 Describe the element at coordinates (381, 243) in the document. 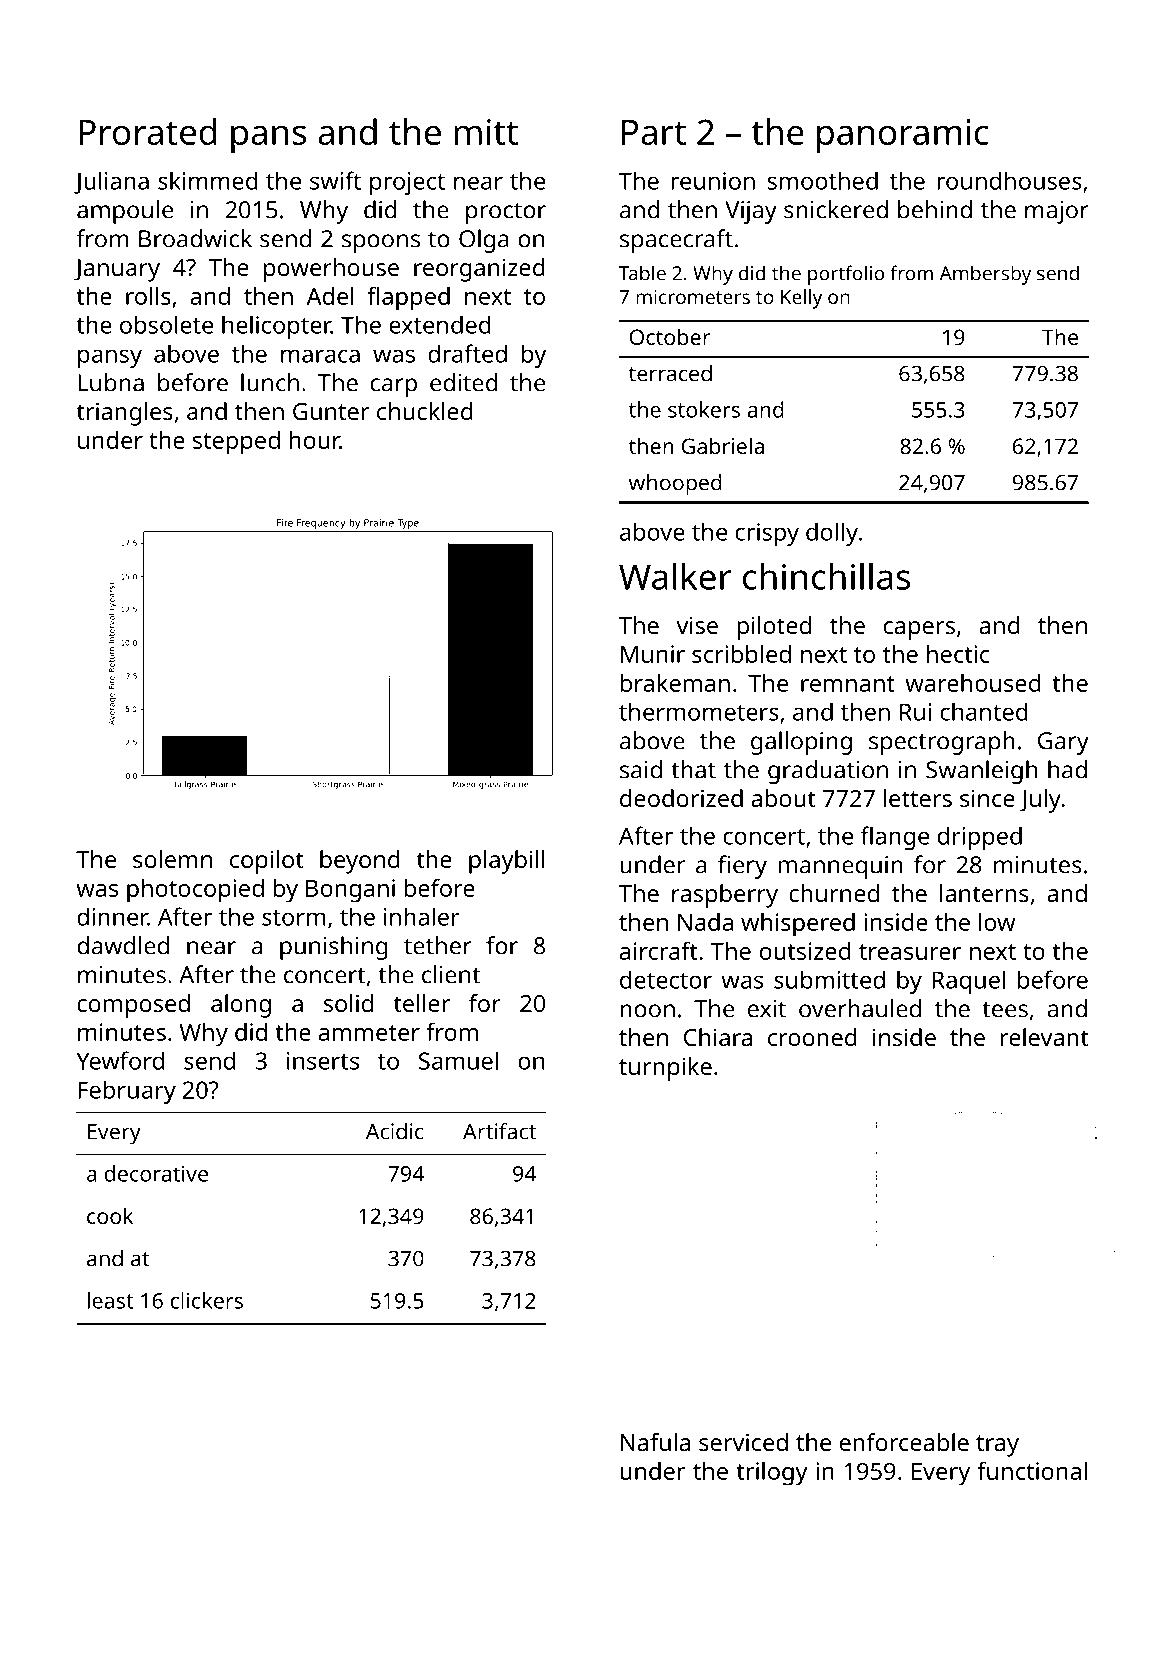

I see `spoons` at that location.
